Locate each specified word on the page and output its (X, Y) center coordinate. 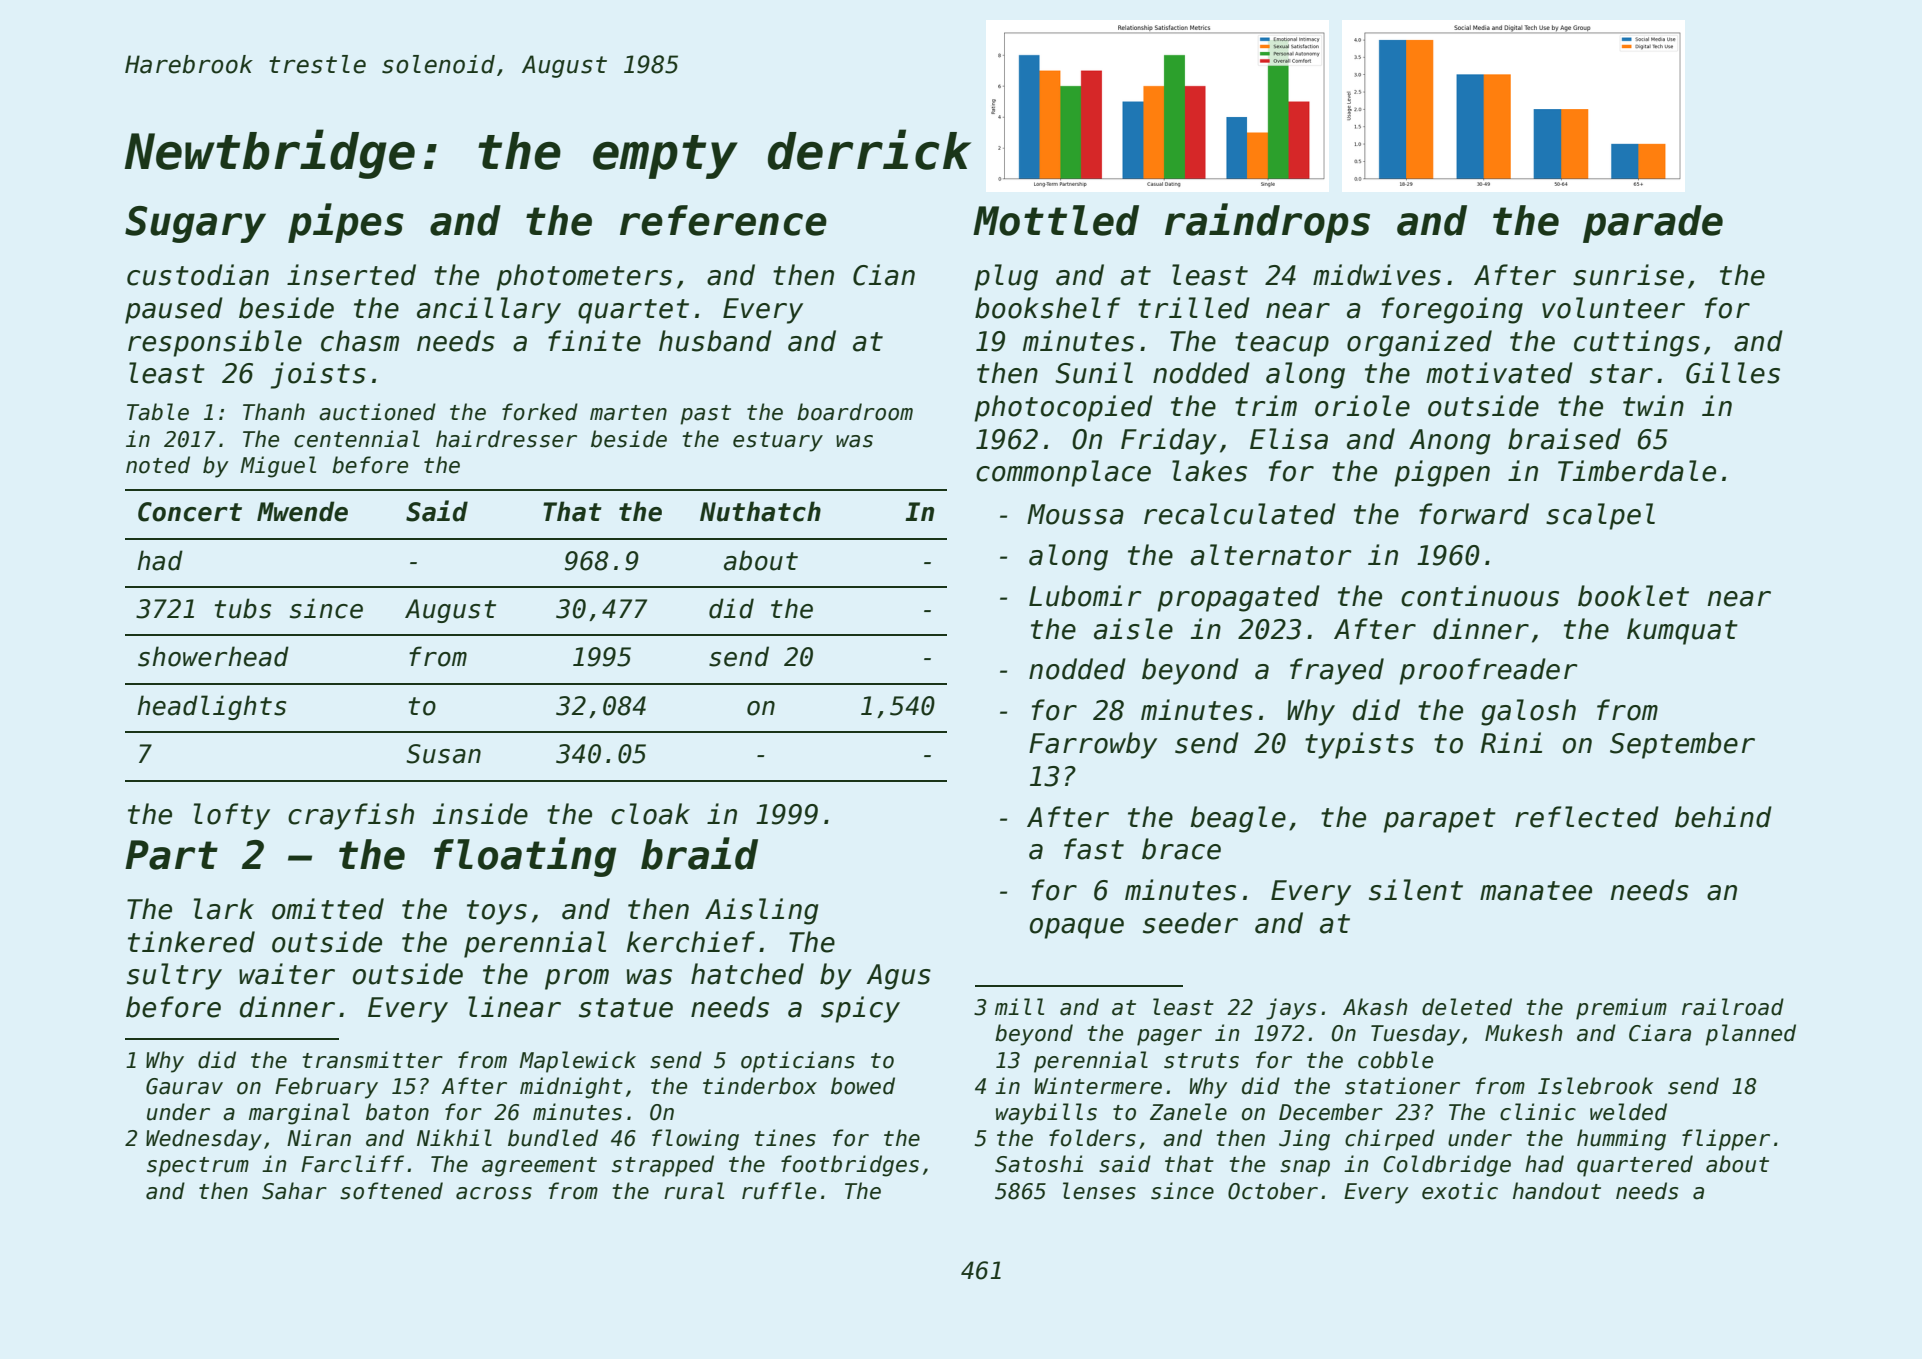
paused (174, 310)
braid (699, 853)
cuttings (1637, 343)
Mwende (302, 511)
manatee (1536, 891)
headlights (211, 707)
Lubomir (1085, 596)
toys (497, 912)
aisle (1133, 629)
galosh (1528, 712)
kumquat (1682, 631)
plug (1006, 277)
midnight (571, 1088)
